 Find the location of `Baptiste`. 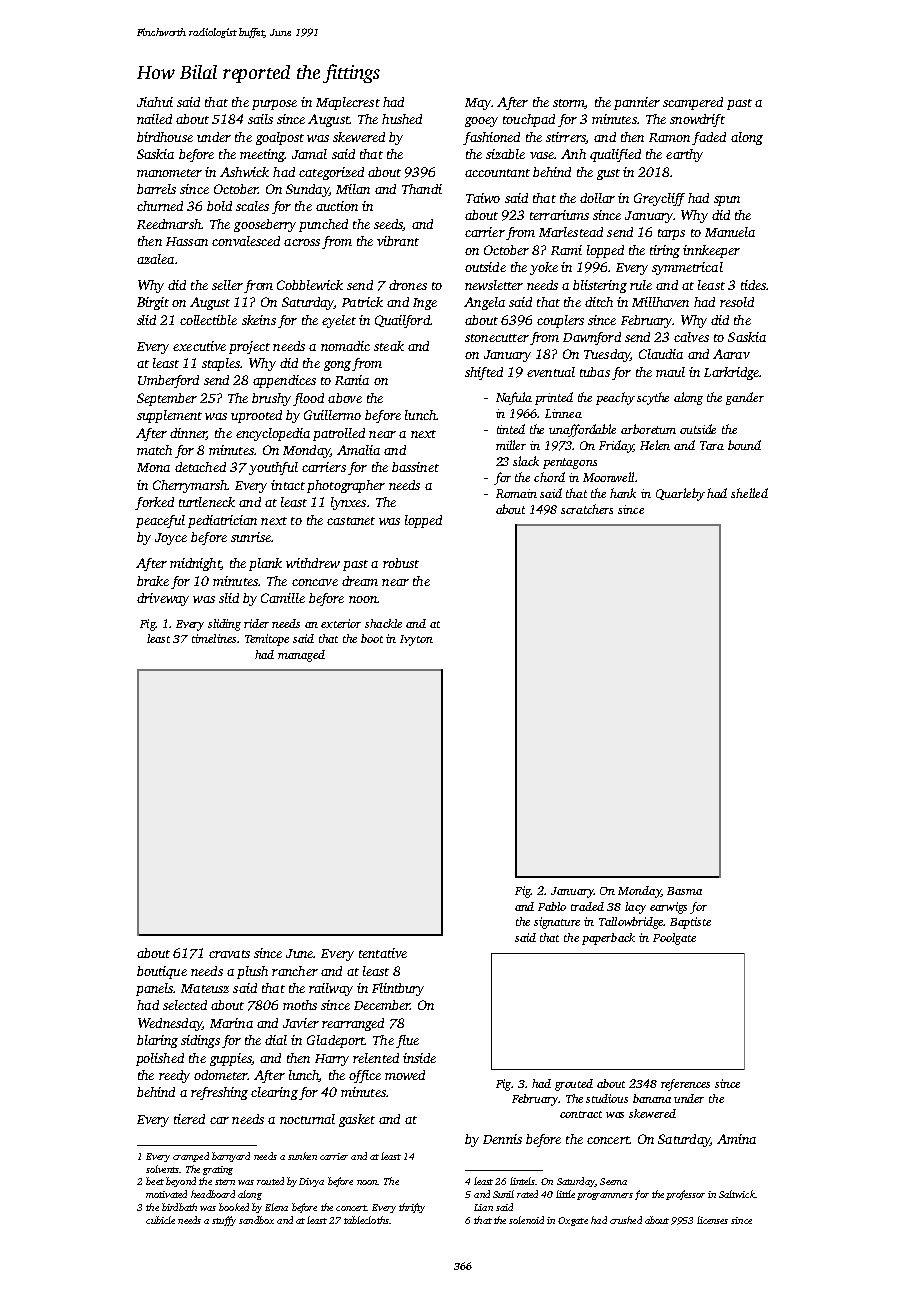

Baptiste is located at coordinates (690, 923).
